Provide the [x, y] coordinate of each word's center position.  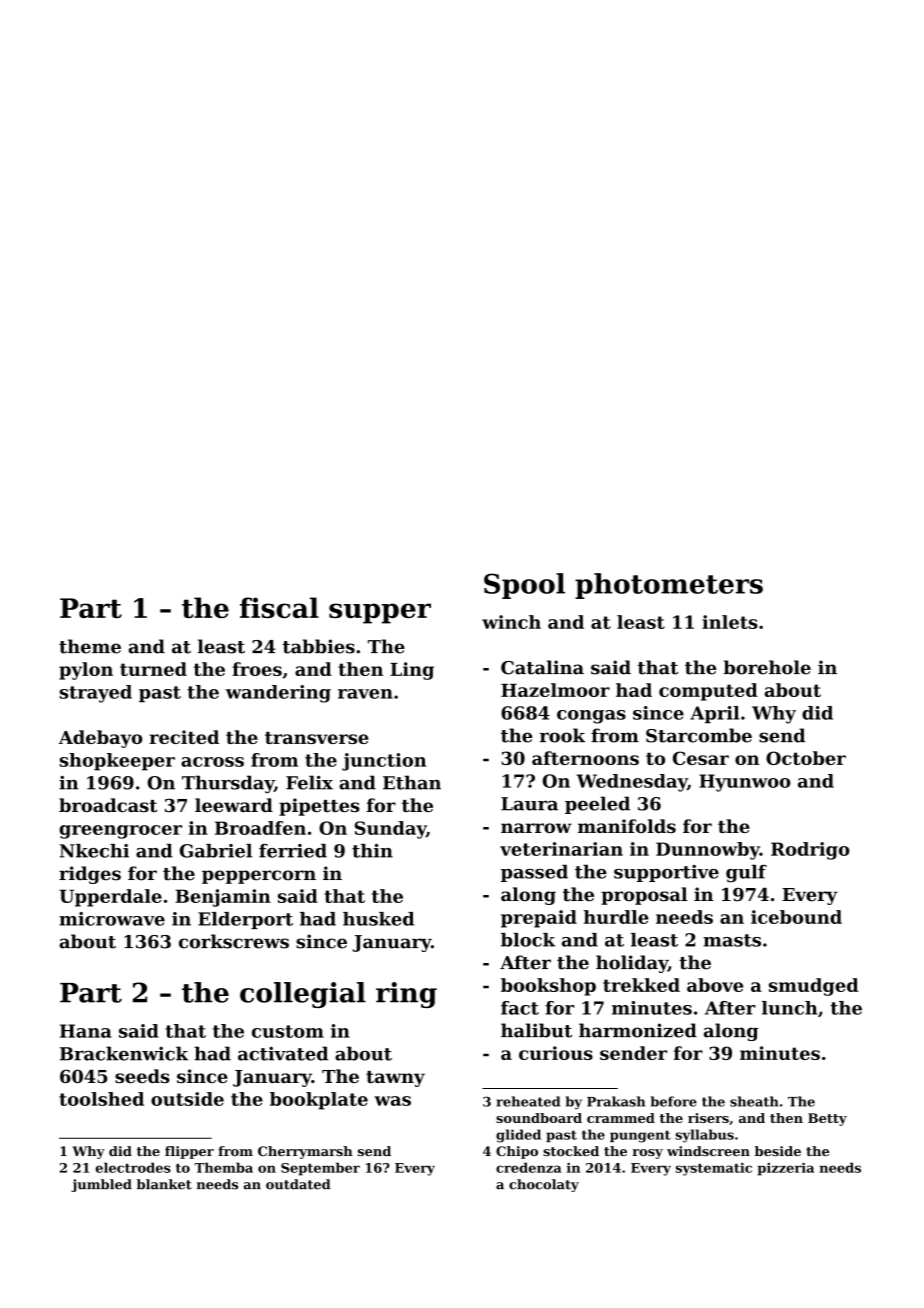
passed [534, 873]
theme [90, 646]
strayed [96, 694]
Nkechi [94, 851]
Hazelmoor [555, 690]
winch [511, 622]
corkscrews [234, 941]
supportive [666, 873]
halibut [536, 1030]
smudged [814, 987]
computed [708, 692]
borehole [767, 667]
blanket [164, 1184]
